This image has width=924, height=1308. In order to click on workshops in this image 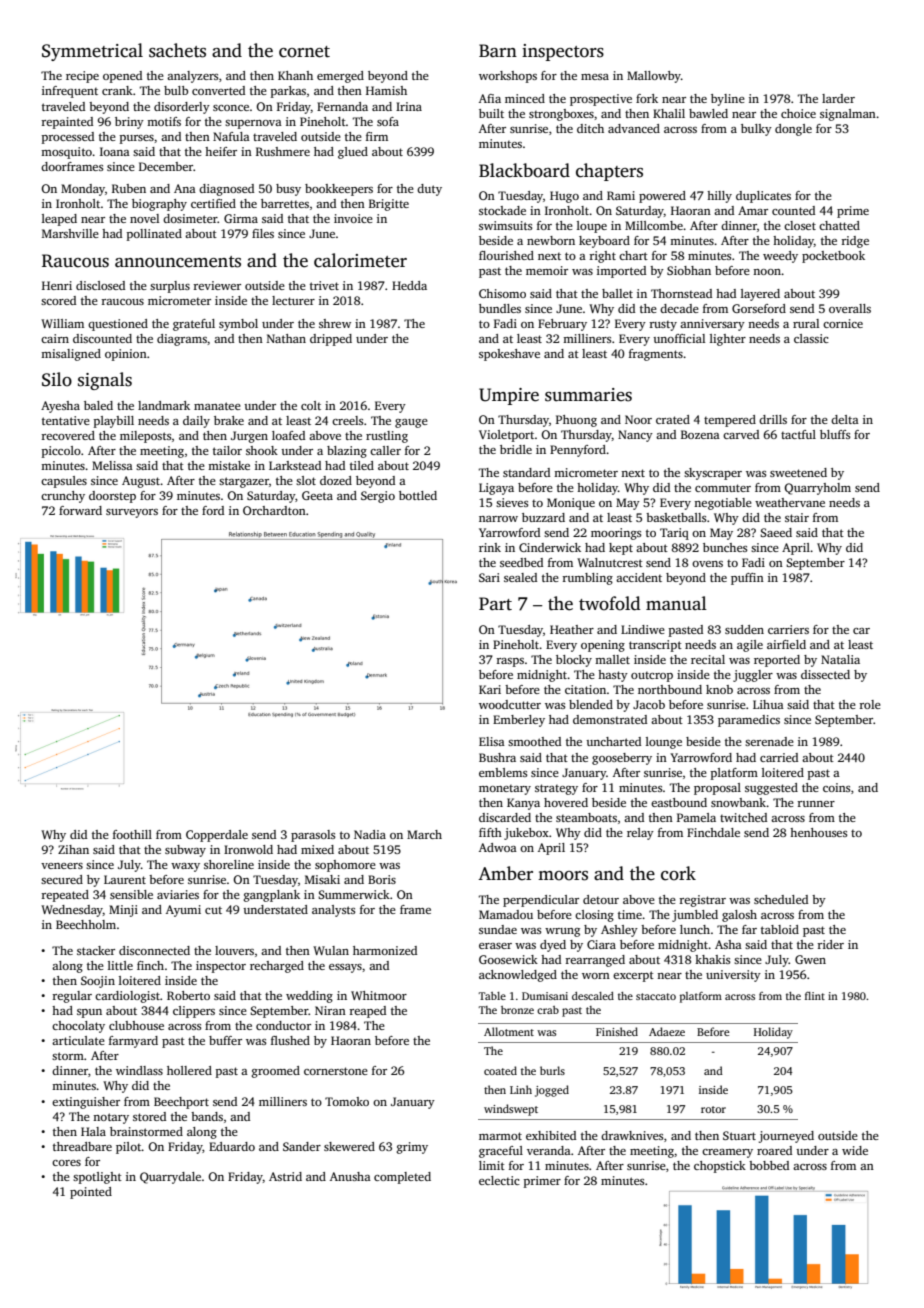, I will do `click(508, 77)`.
